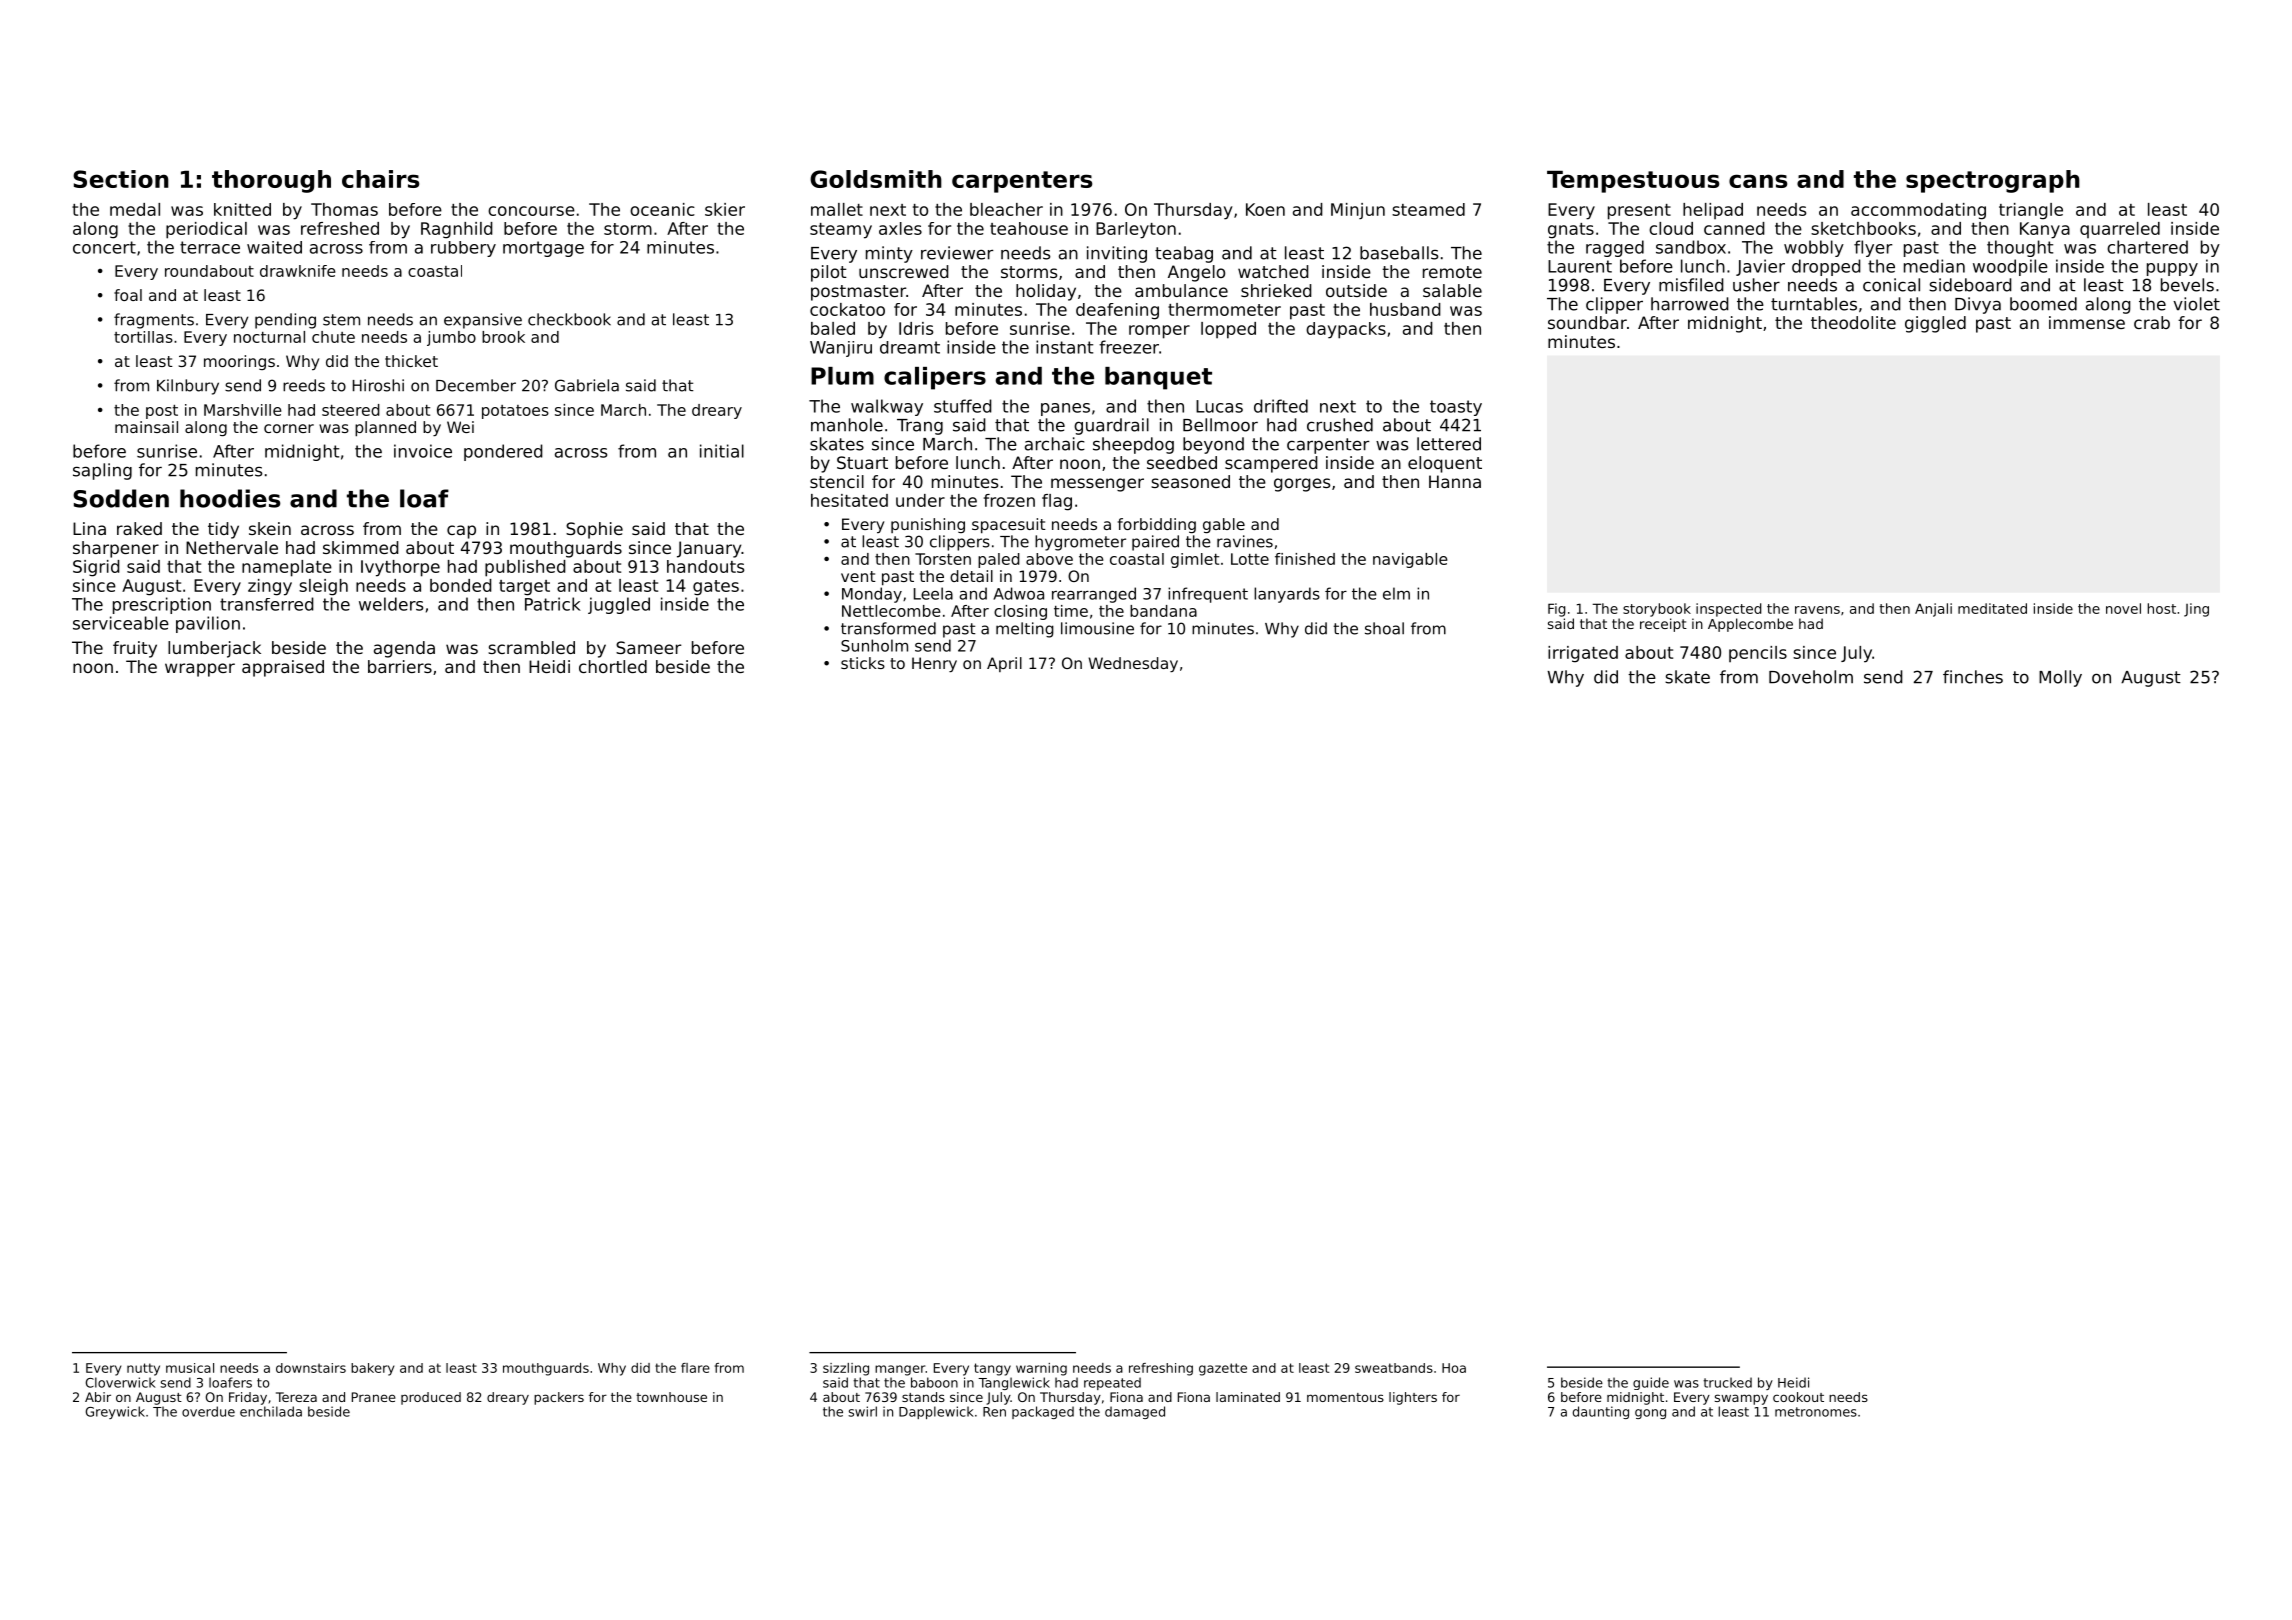  What do you see at coordinates (374, 1397) in the document?
I see `Pranee` at bounding box center [374, 1397].
